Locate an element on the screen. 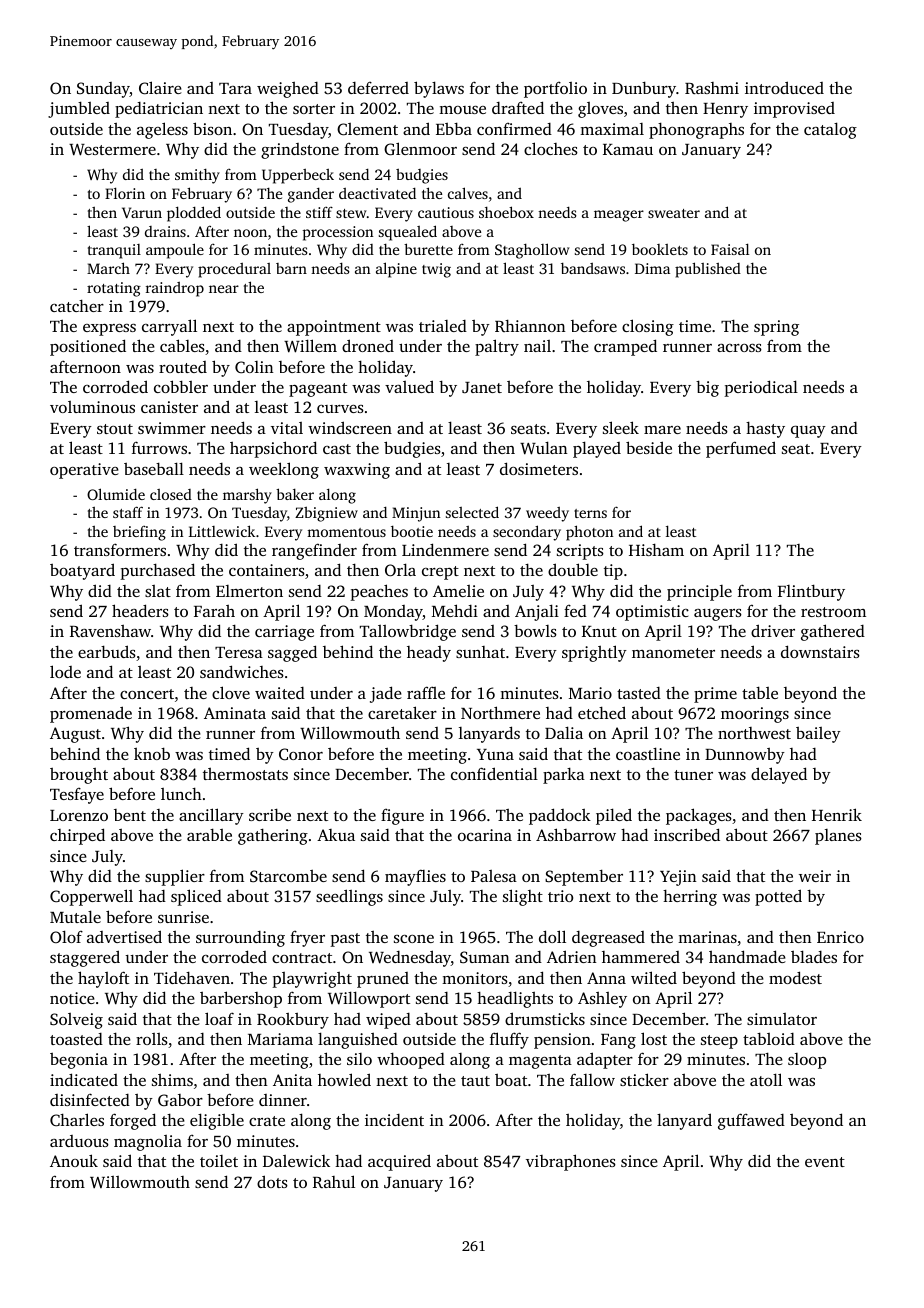 This screenshot has width=924, height=1308. dots is located at coordinates (272, 1181).
